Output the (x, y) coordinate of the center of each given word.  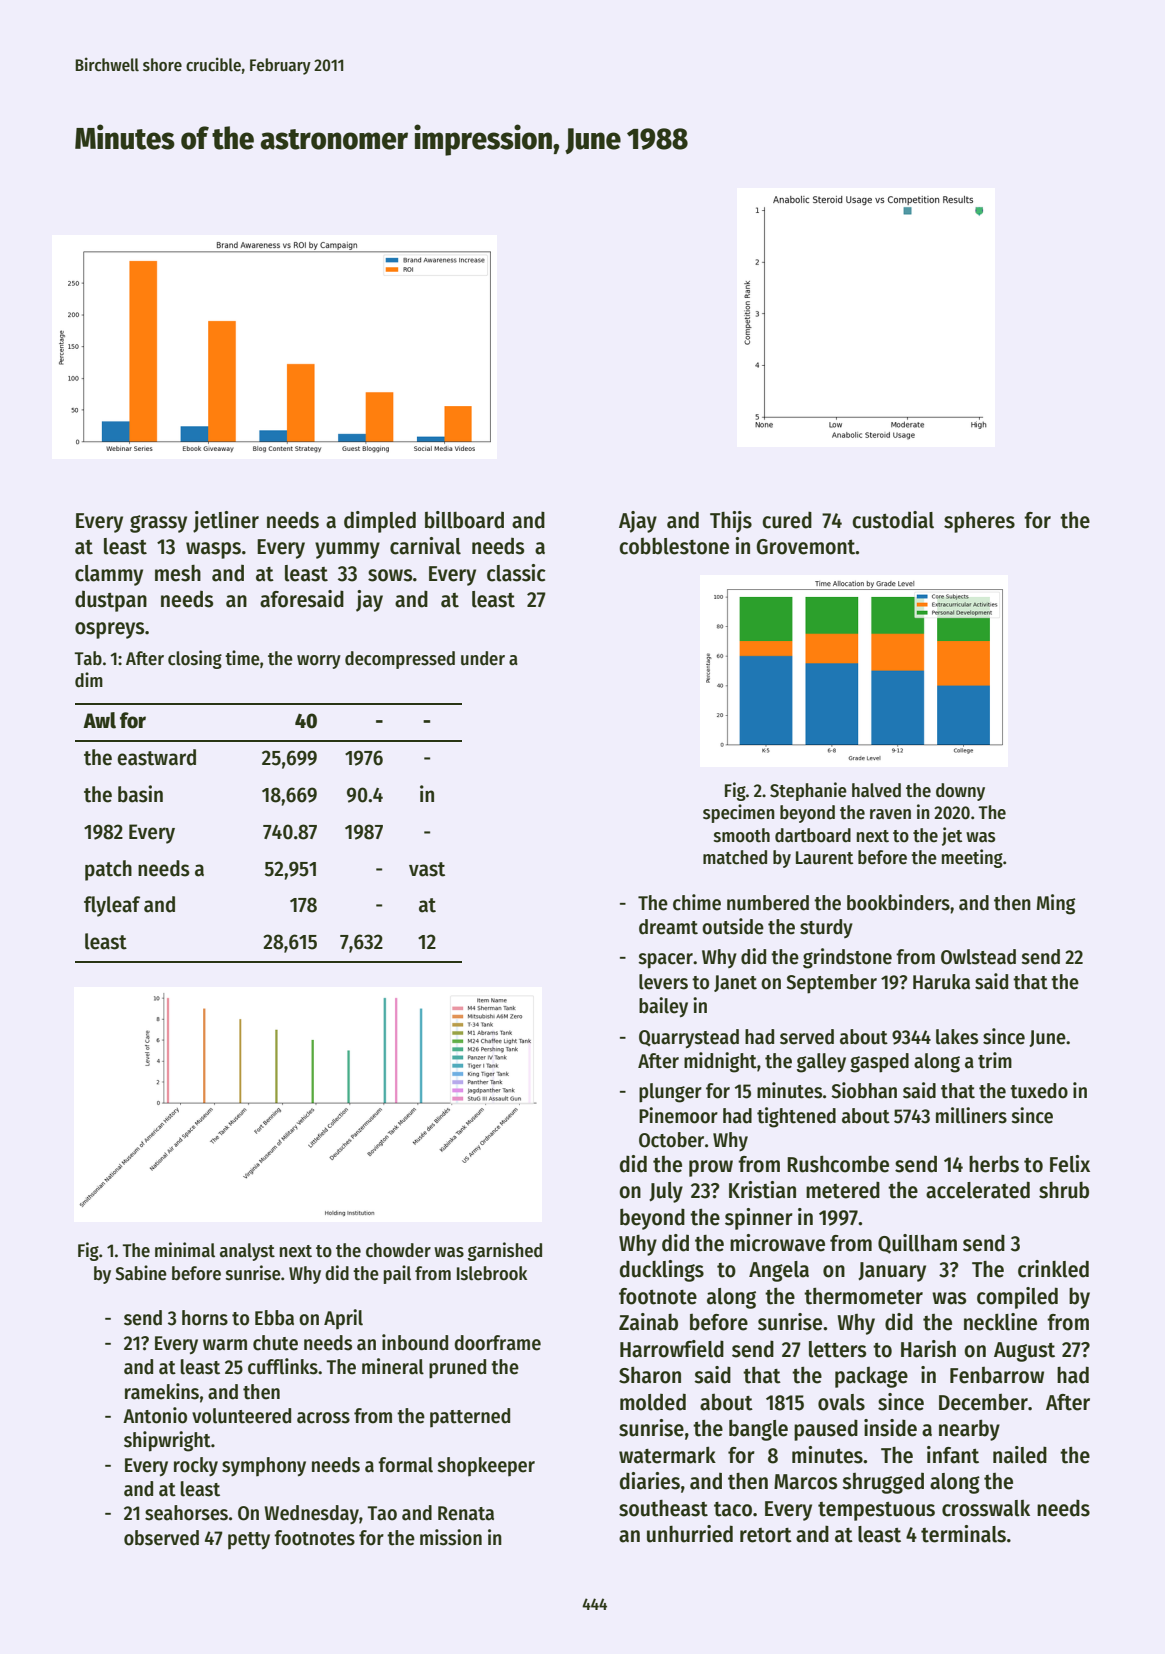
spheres (979, 522)
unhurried (690, 1534)
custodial (893, 520)
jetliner (226, 522)
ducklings (662, 1271)
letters (837, 1349)
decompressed (400, 660)
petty (249, 1541)
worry (319, 662)
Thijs (731, 522)
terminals (963, 1534)
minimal (185, 1250)
